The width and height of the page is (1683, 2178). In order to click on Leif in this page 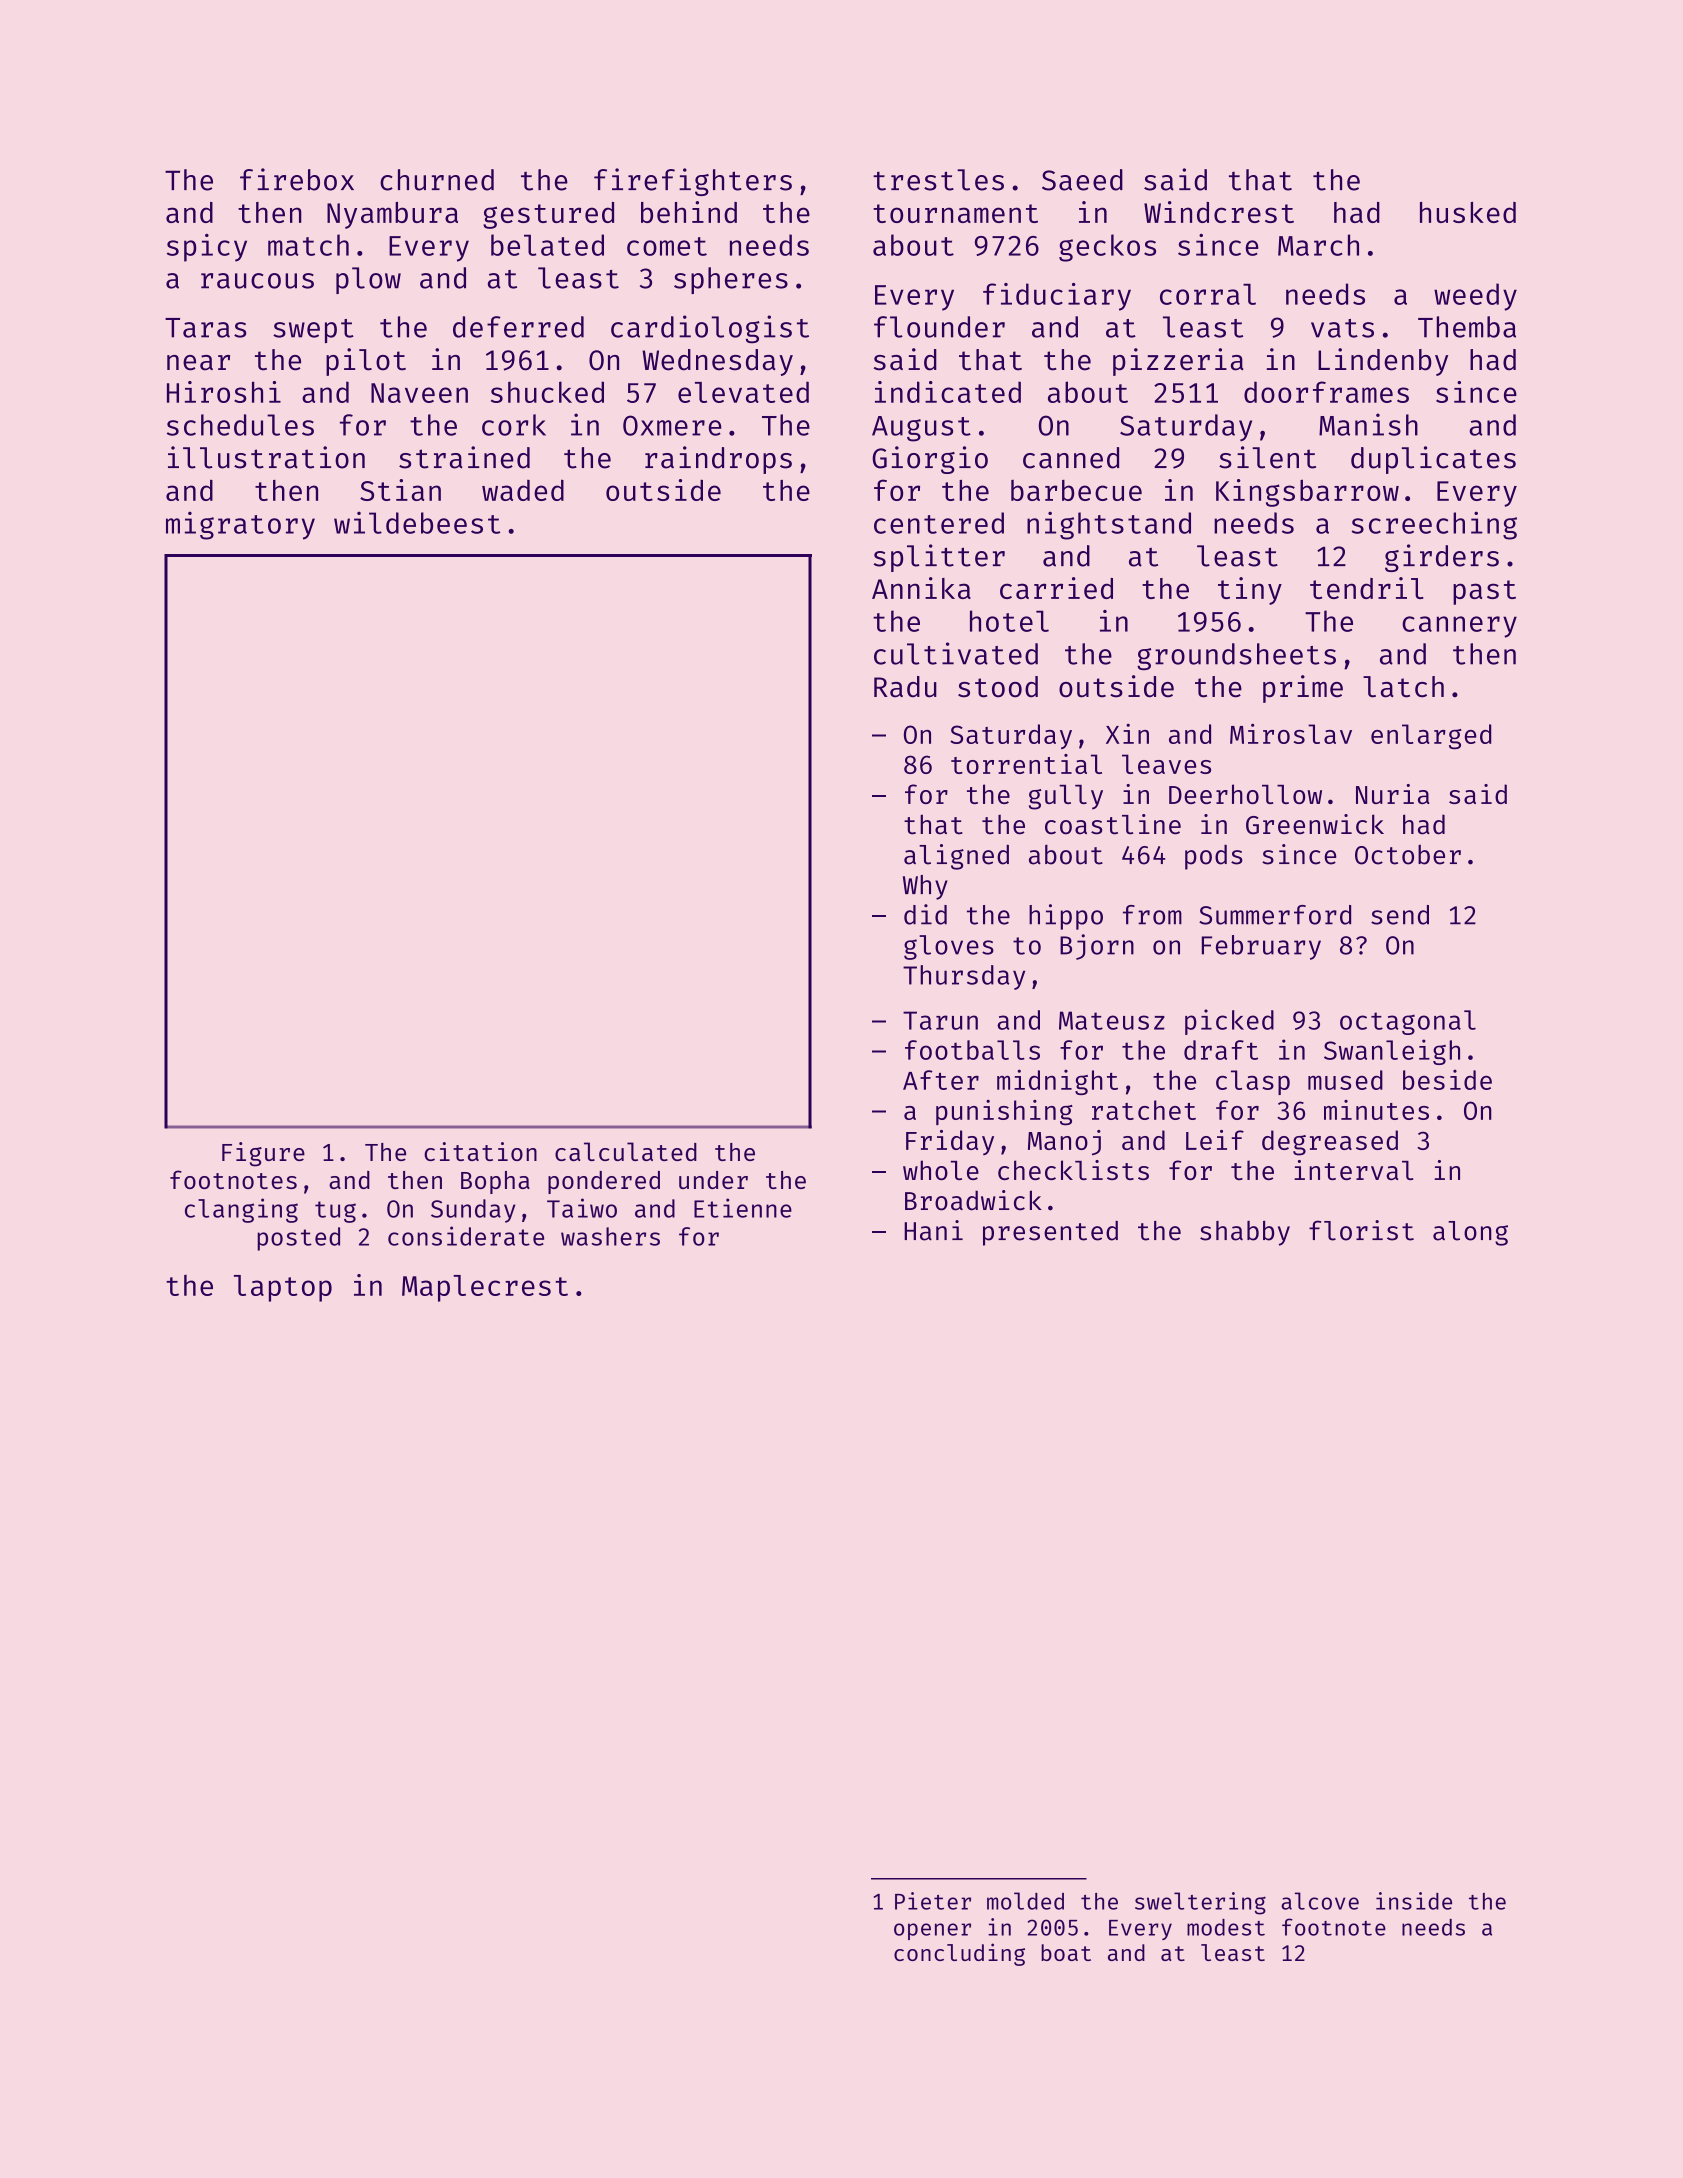, I will do `click(1215, 1140)`.
